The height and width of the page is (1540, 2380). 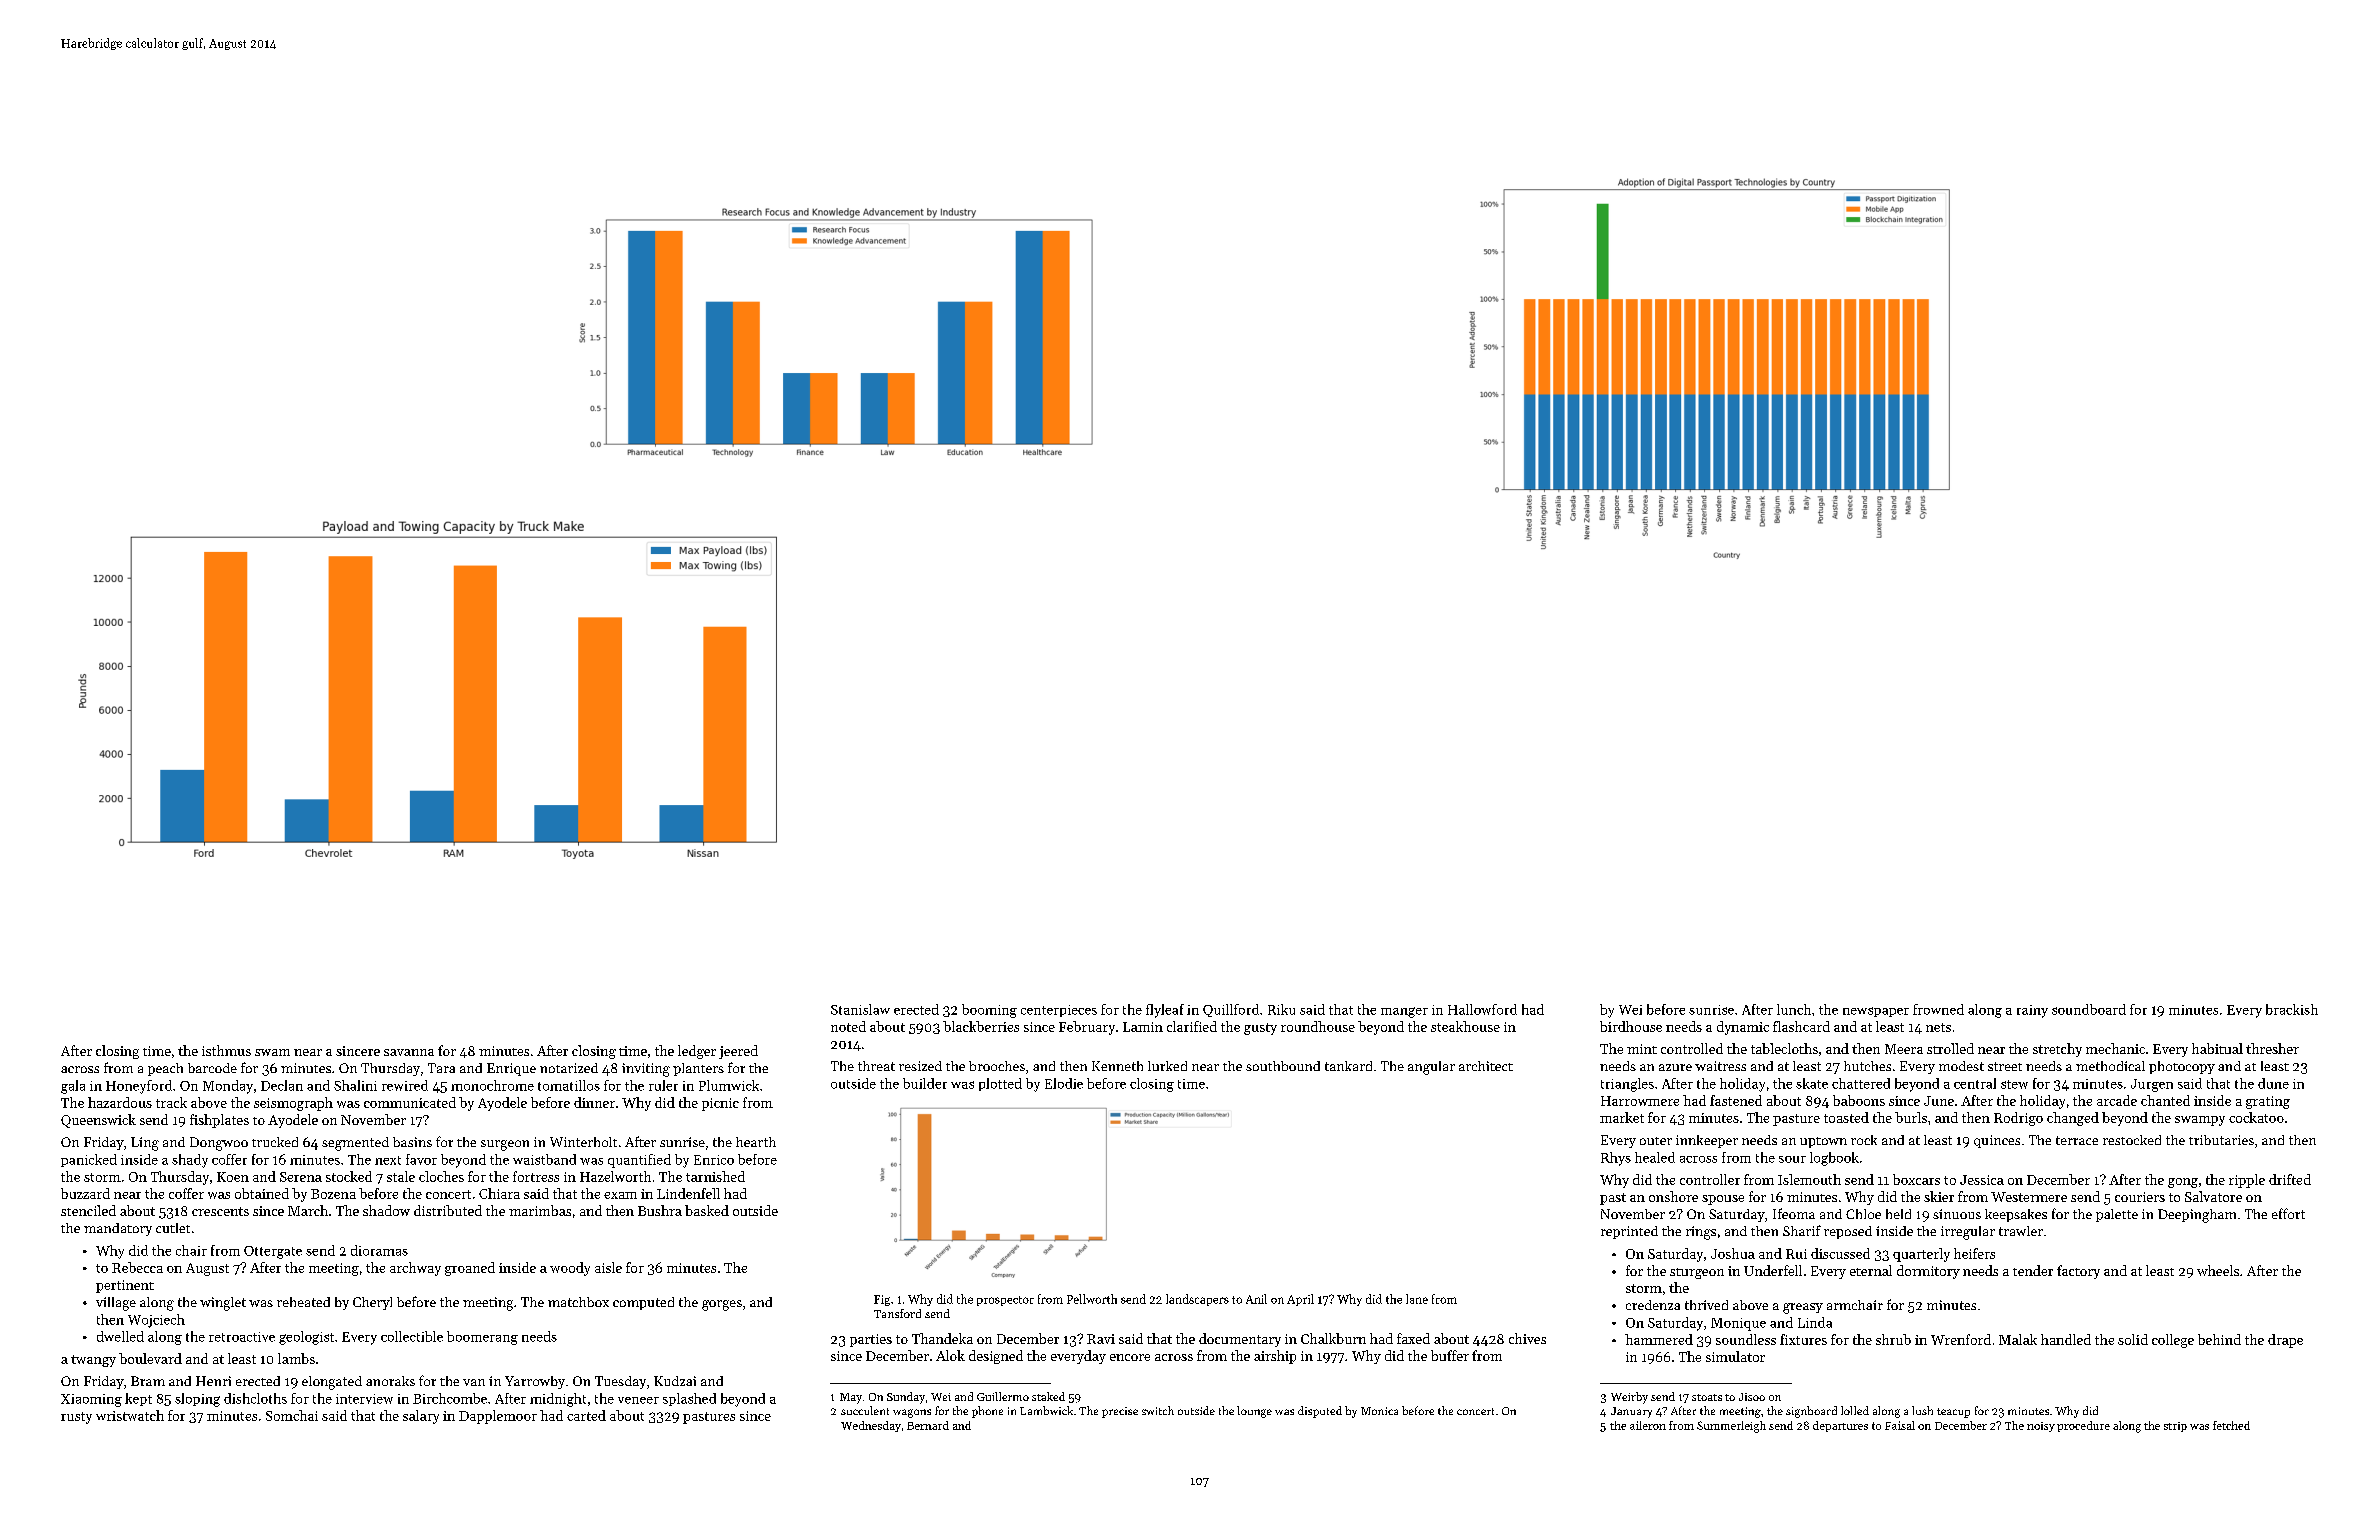 I want to click on buzzard, so click(x=85, y=1193).
